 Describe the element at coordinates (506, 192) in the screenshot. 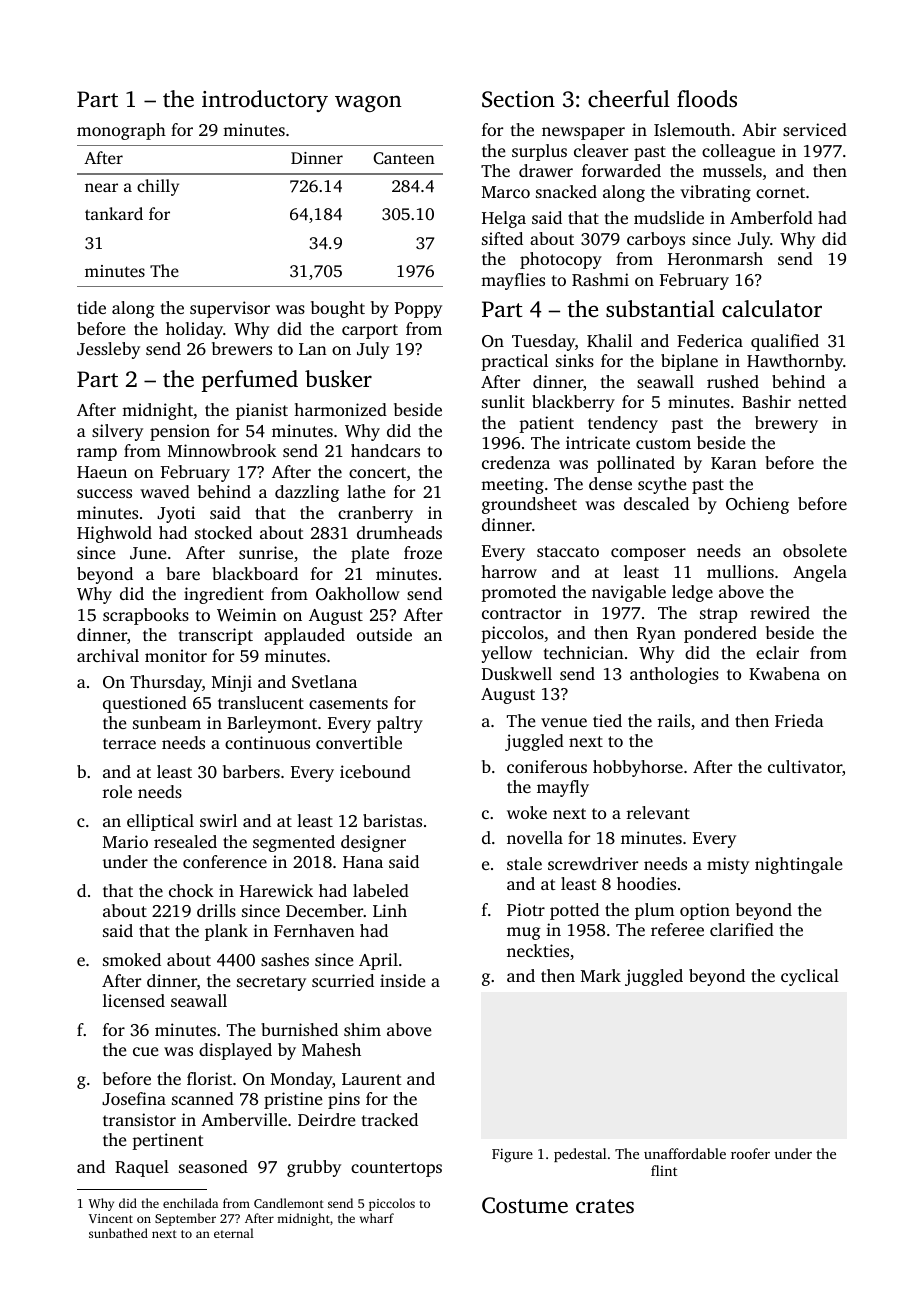

I see `Marco` at that location.
